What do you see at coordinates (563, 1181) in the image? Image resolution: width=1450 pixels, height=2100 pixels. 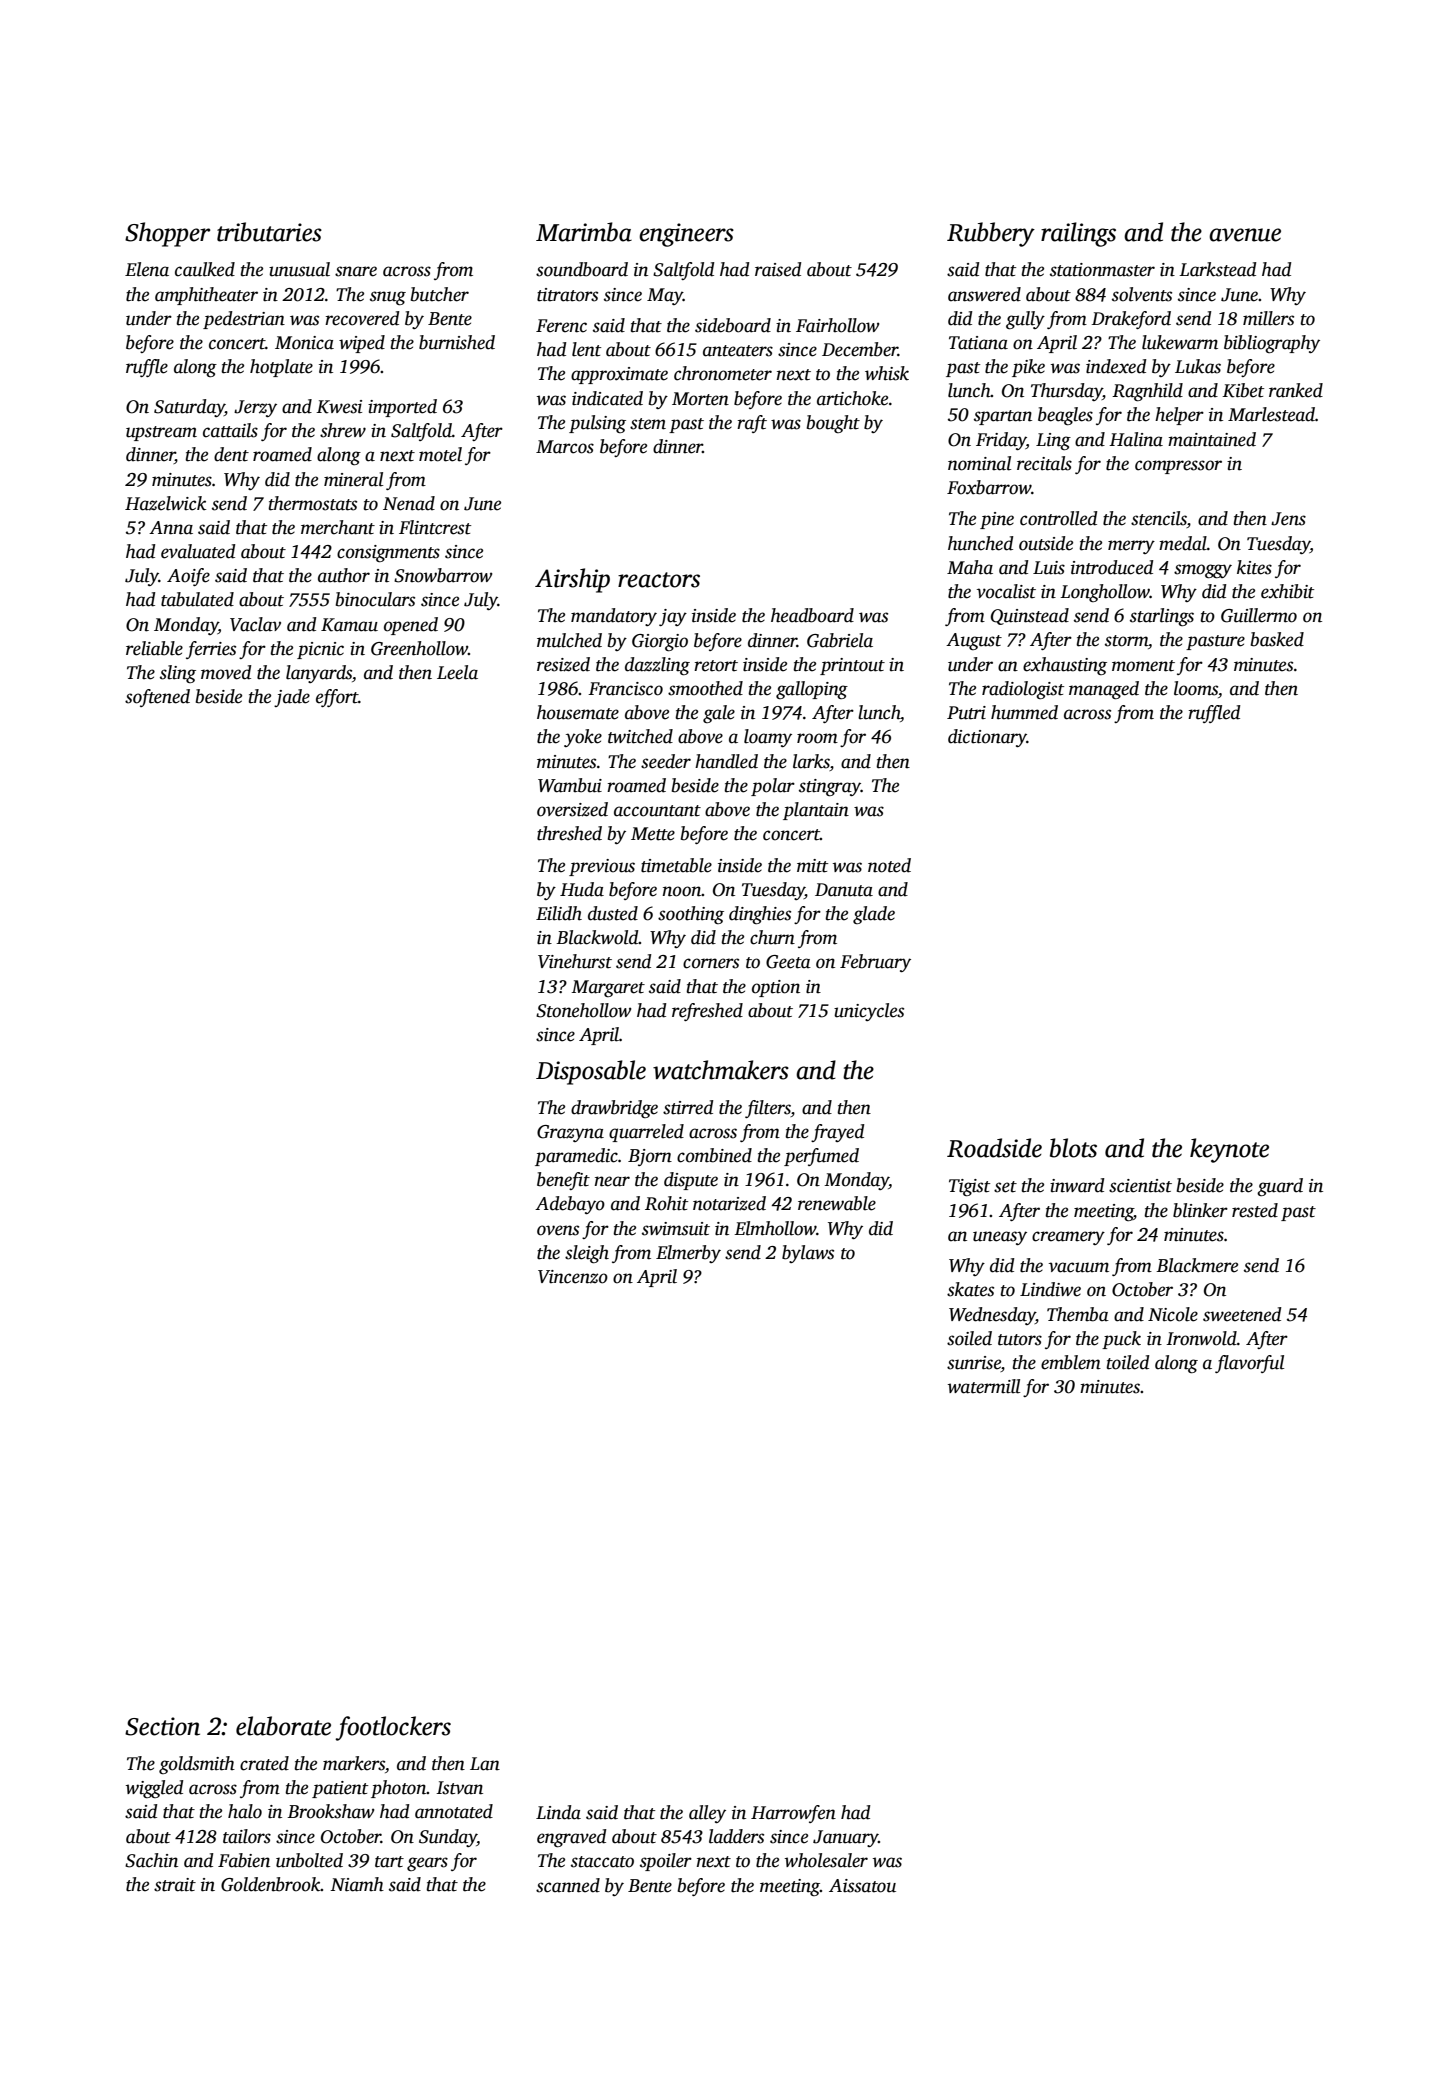 I see `benefit` at bounding box center [563, 1181].
